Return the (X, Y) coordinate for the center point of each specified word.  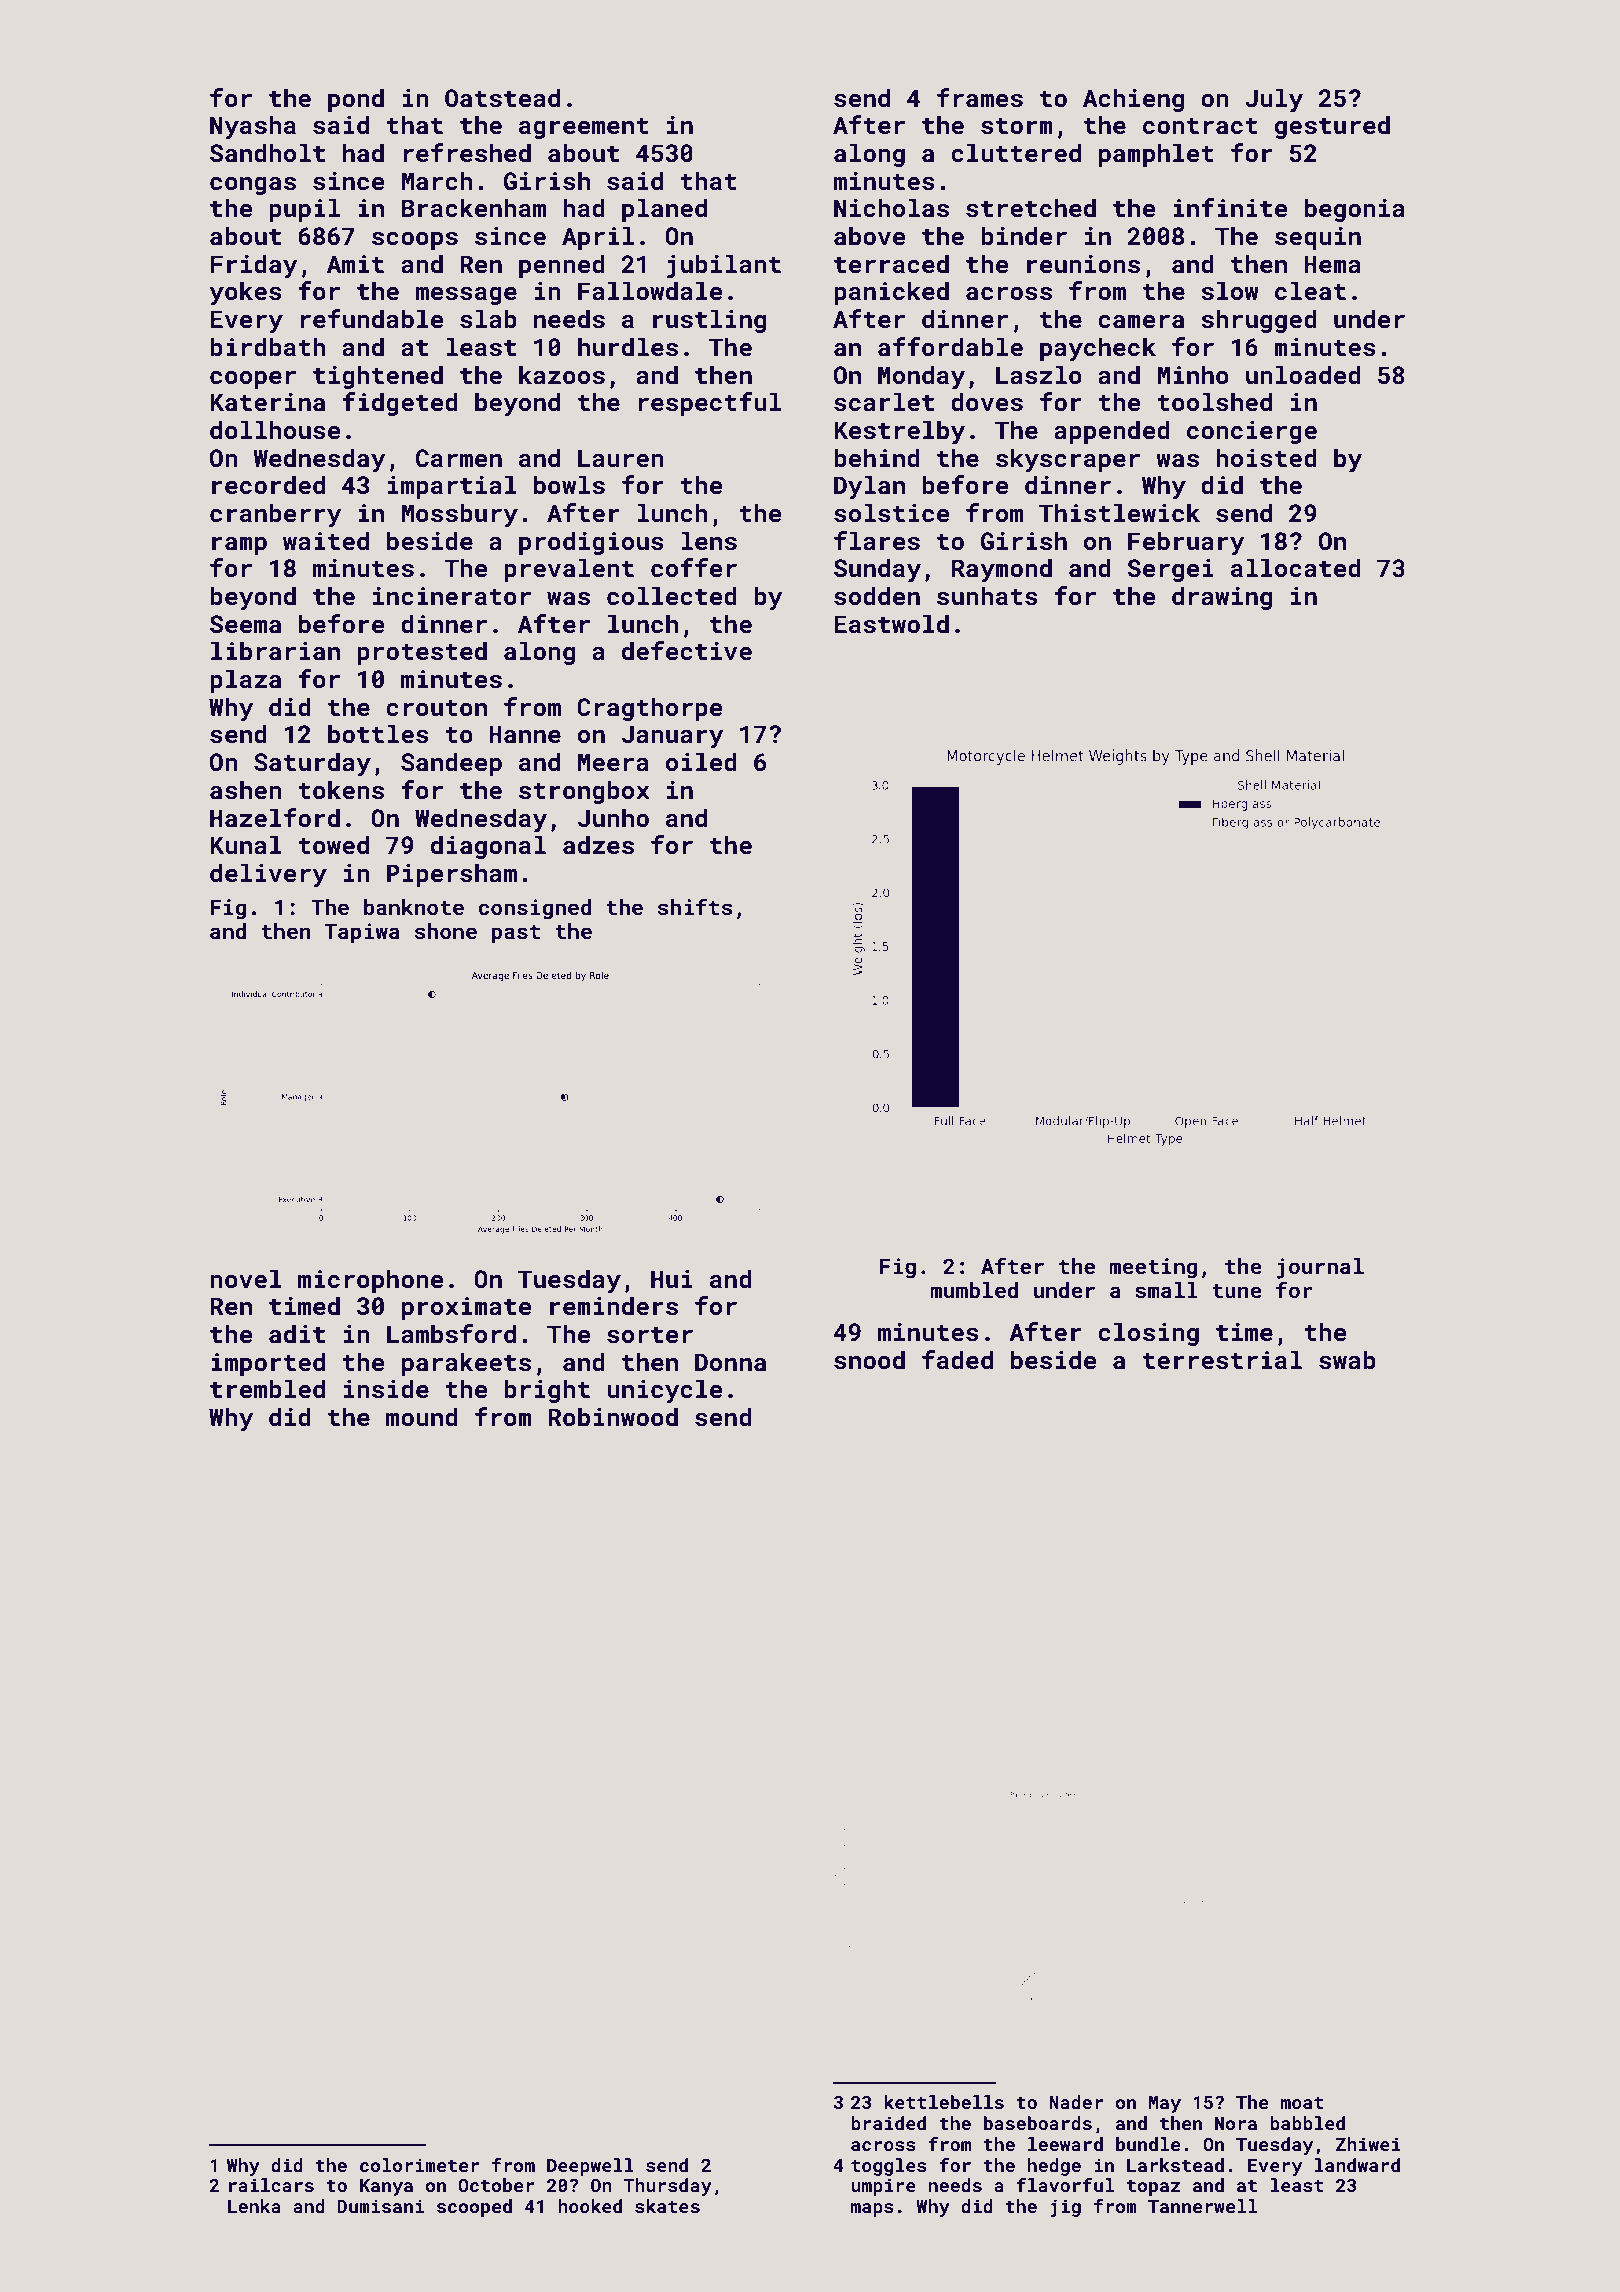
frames (980, 98)
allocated (1296, 568)
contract (1200, 126)
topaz (1154, 2188)
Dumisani (380, 2206)
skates (667, 2206)
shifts (695, 906)
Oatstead (502, 98)
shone (446, 931)
